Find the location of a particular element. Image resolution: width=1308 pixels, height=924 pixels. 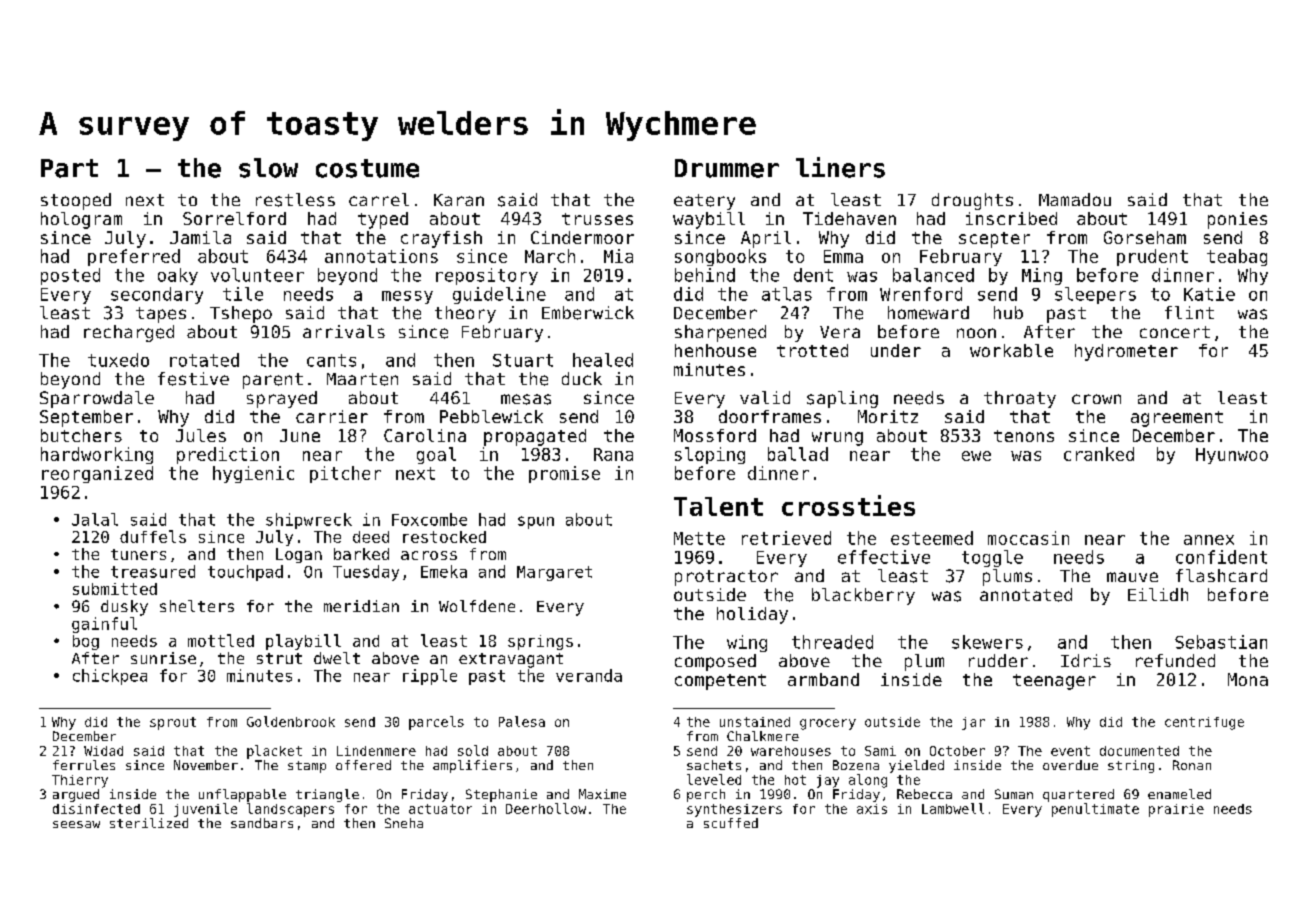

Jalal is located at coordinates (95, 519).
